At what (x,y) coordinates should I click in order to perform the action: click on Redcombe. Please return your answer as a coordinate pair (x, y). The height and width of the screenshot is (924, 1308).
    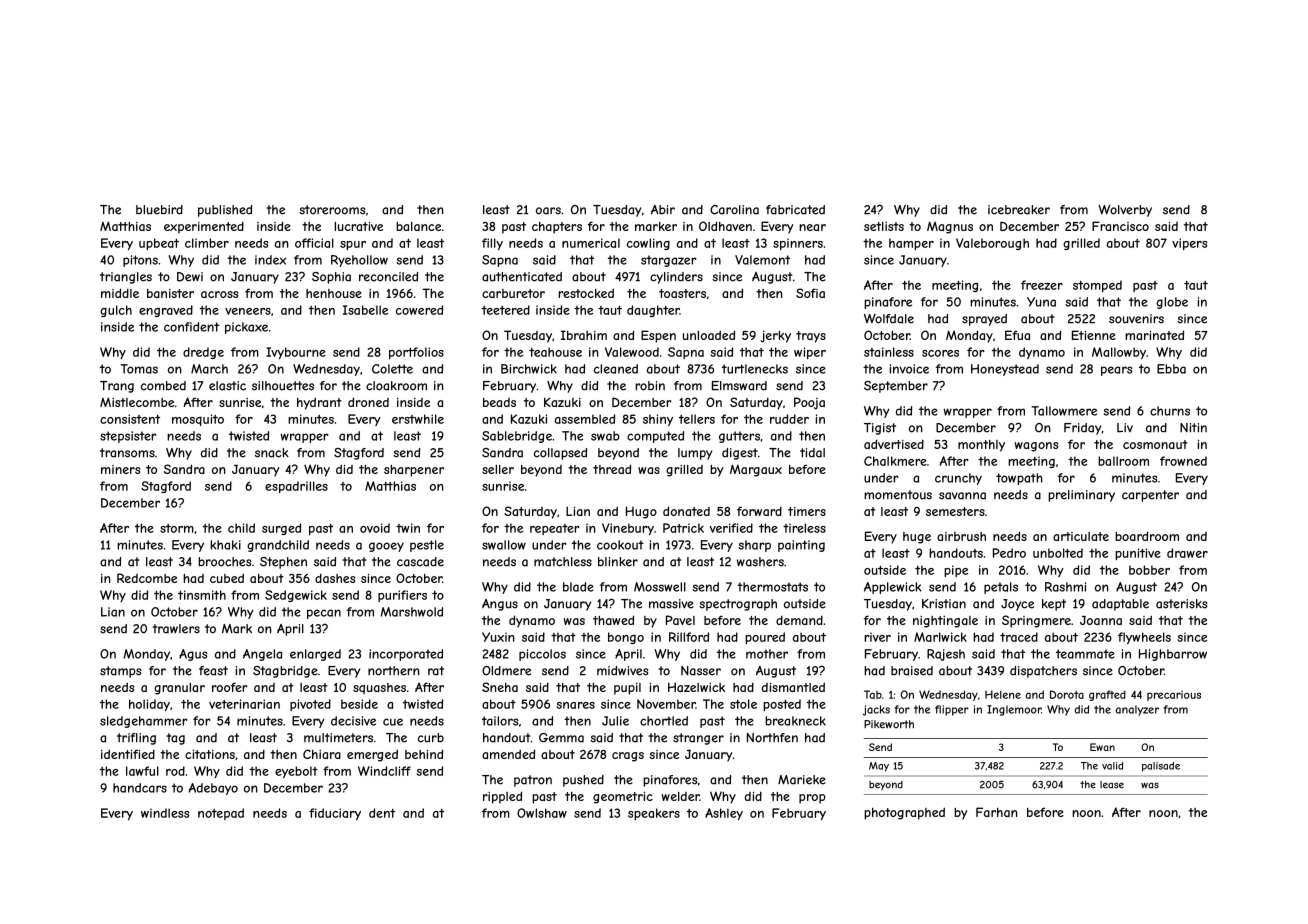
    Looking at the image, I should click on (147, 578).
